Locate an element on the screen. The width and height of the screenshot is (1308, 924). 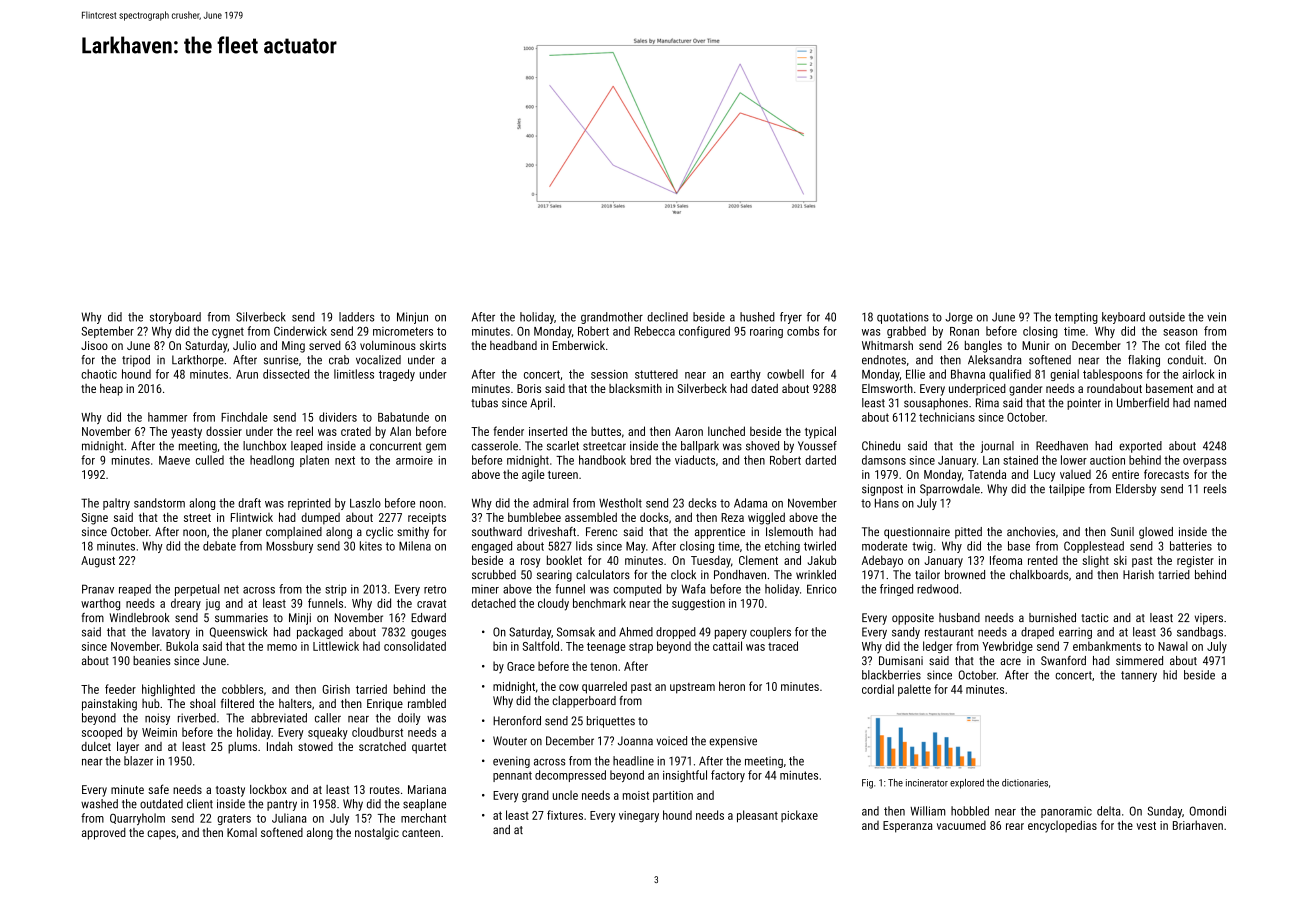
tailpipe is located at coordinates (1067, 490).
